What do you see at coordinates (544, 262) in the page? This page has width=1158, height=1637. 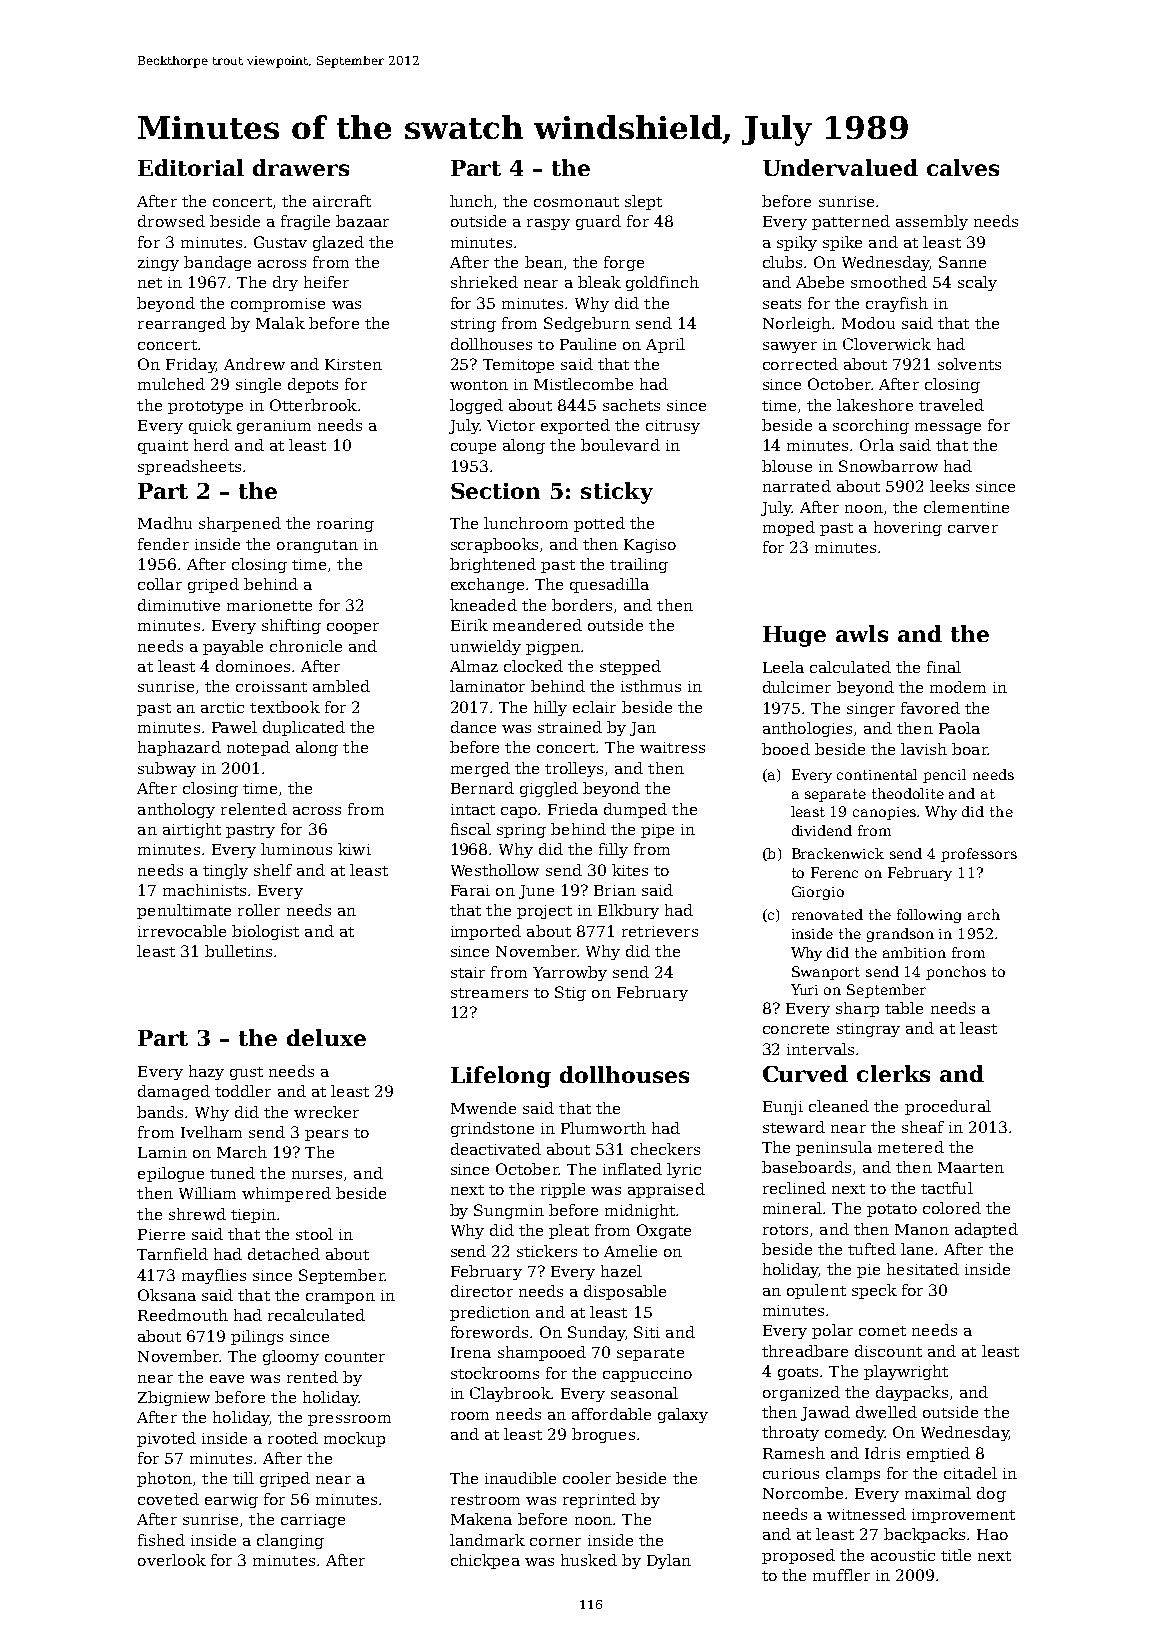 I see `bean` at bounding box center [544, 262].
